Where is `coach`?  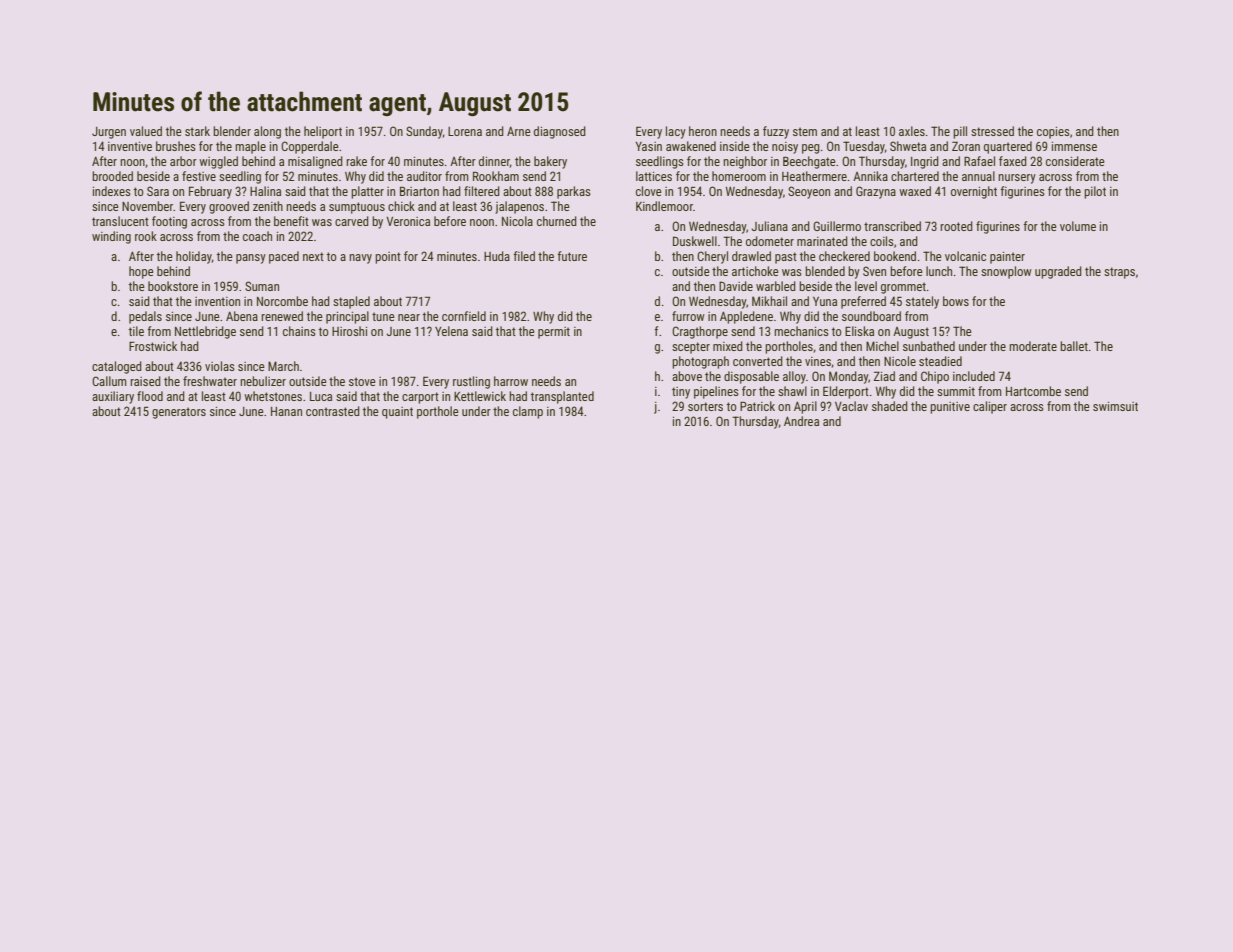 coach is located at coordinates (257, 236).
